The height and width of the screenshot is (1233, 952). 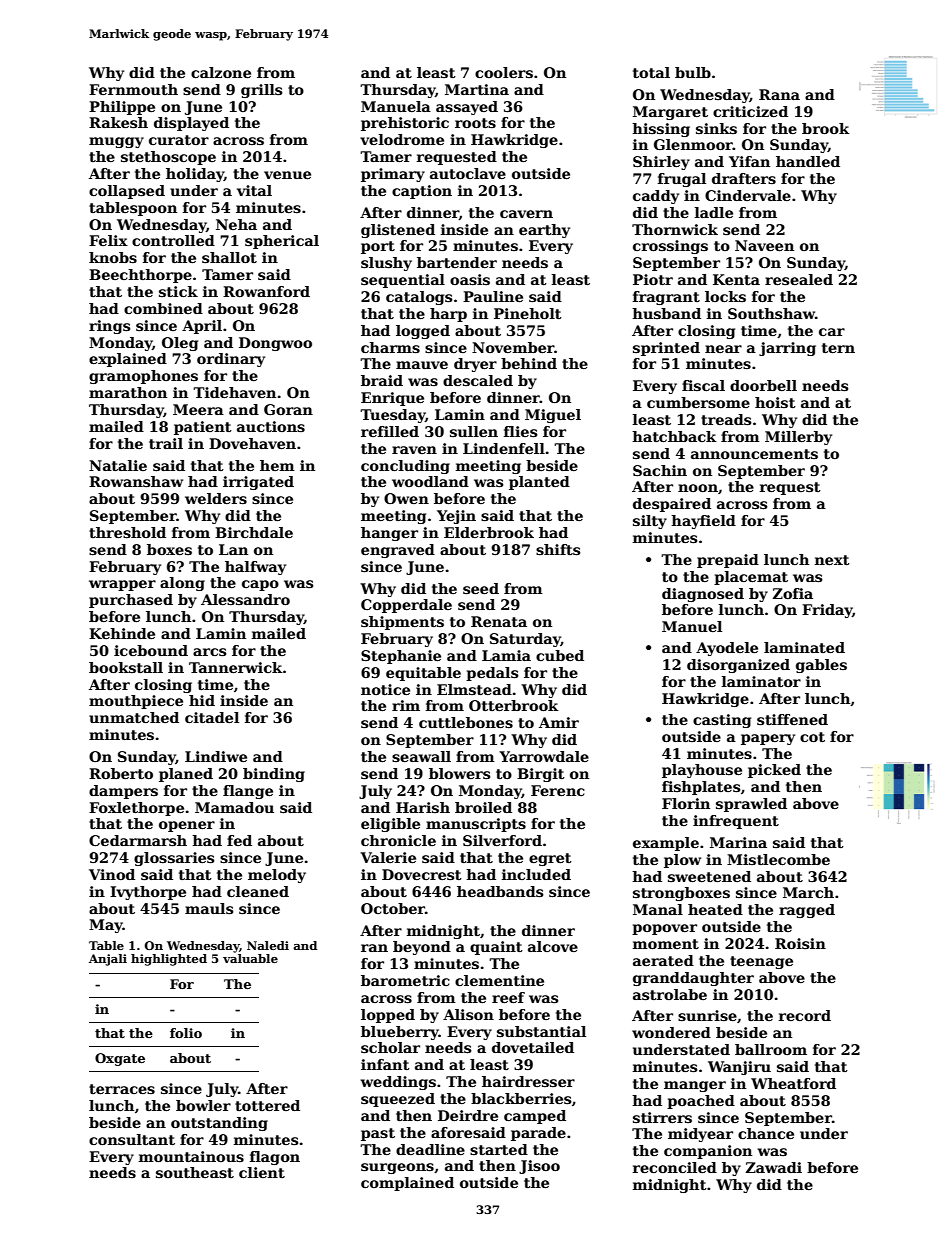 What do you see at coordinates (219, 1124) in the screenshot?
I see `outstanding` at bounding box center [219, 1124].
